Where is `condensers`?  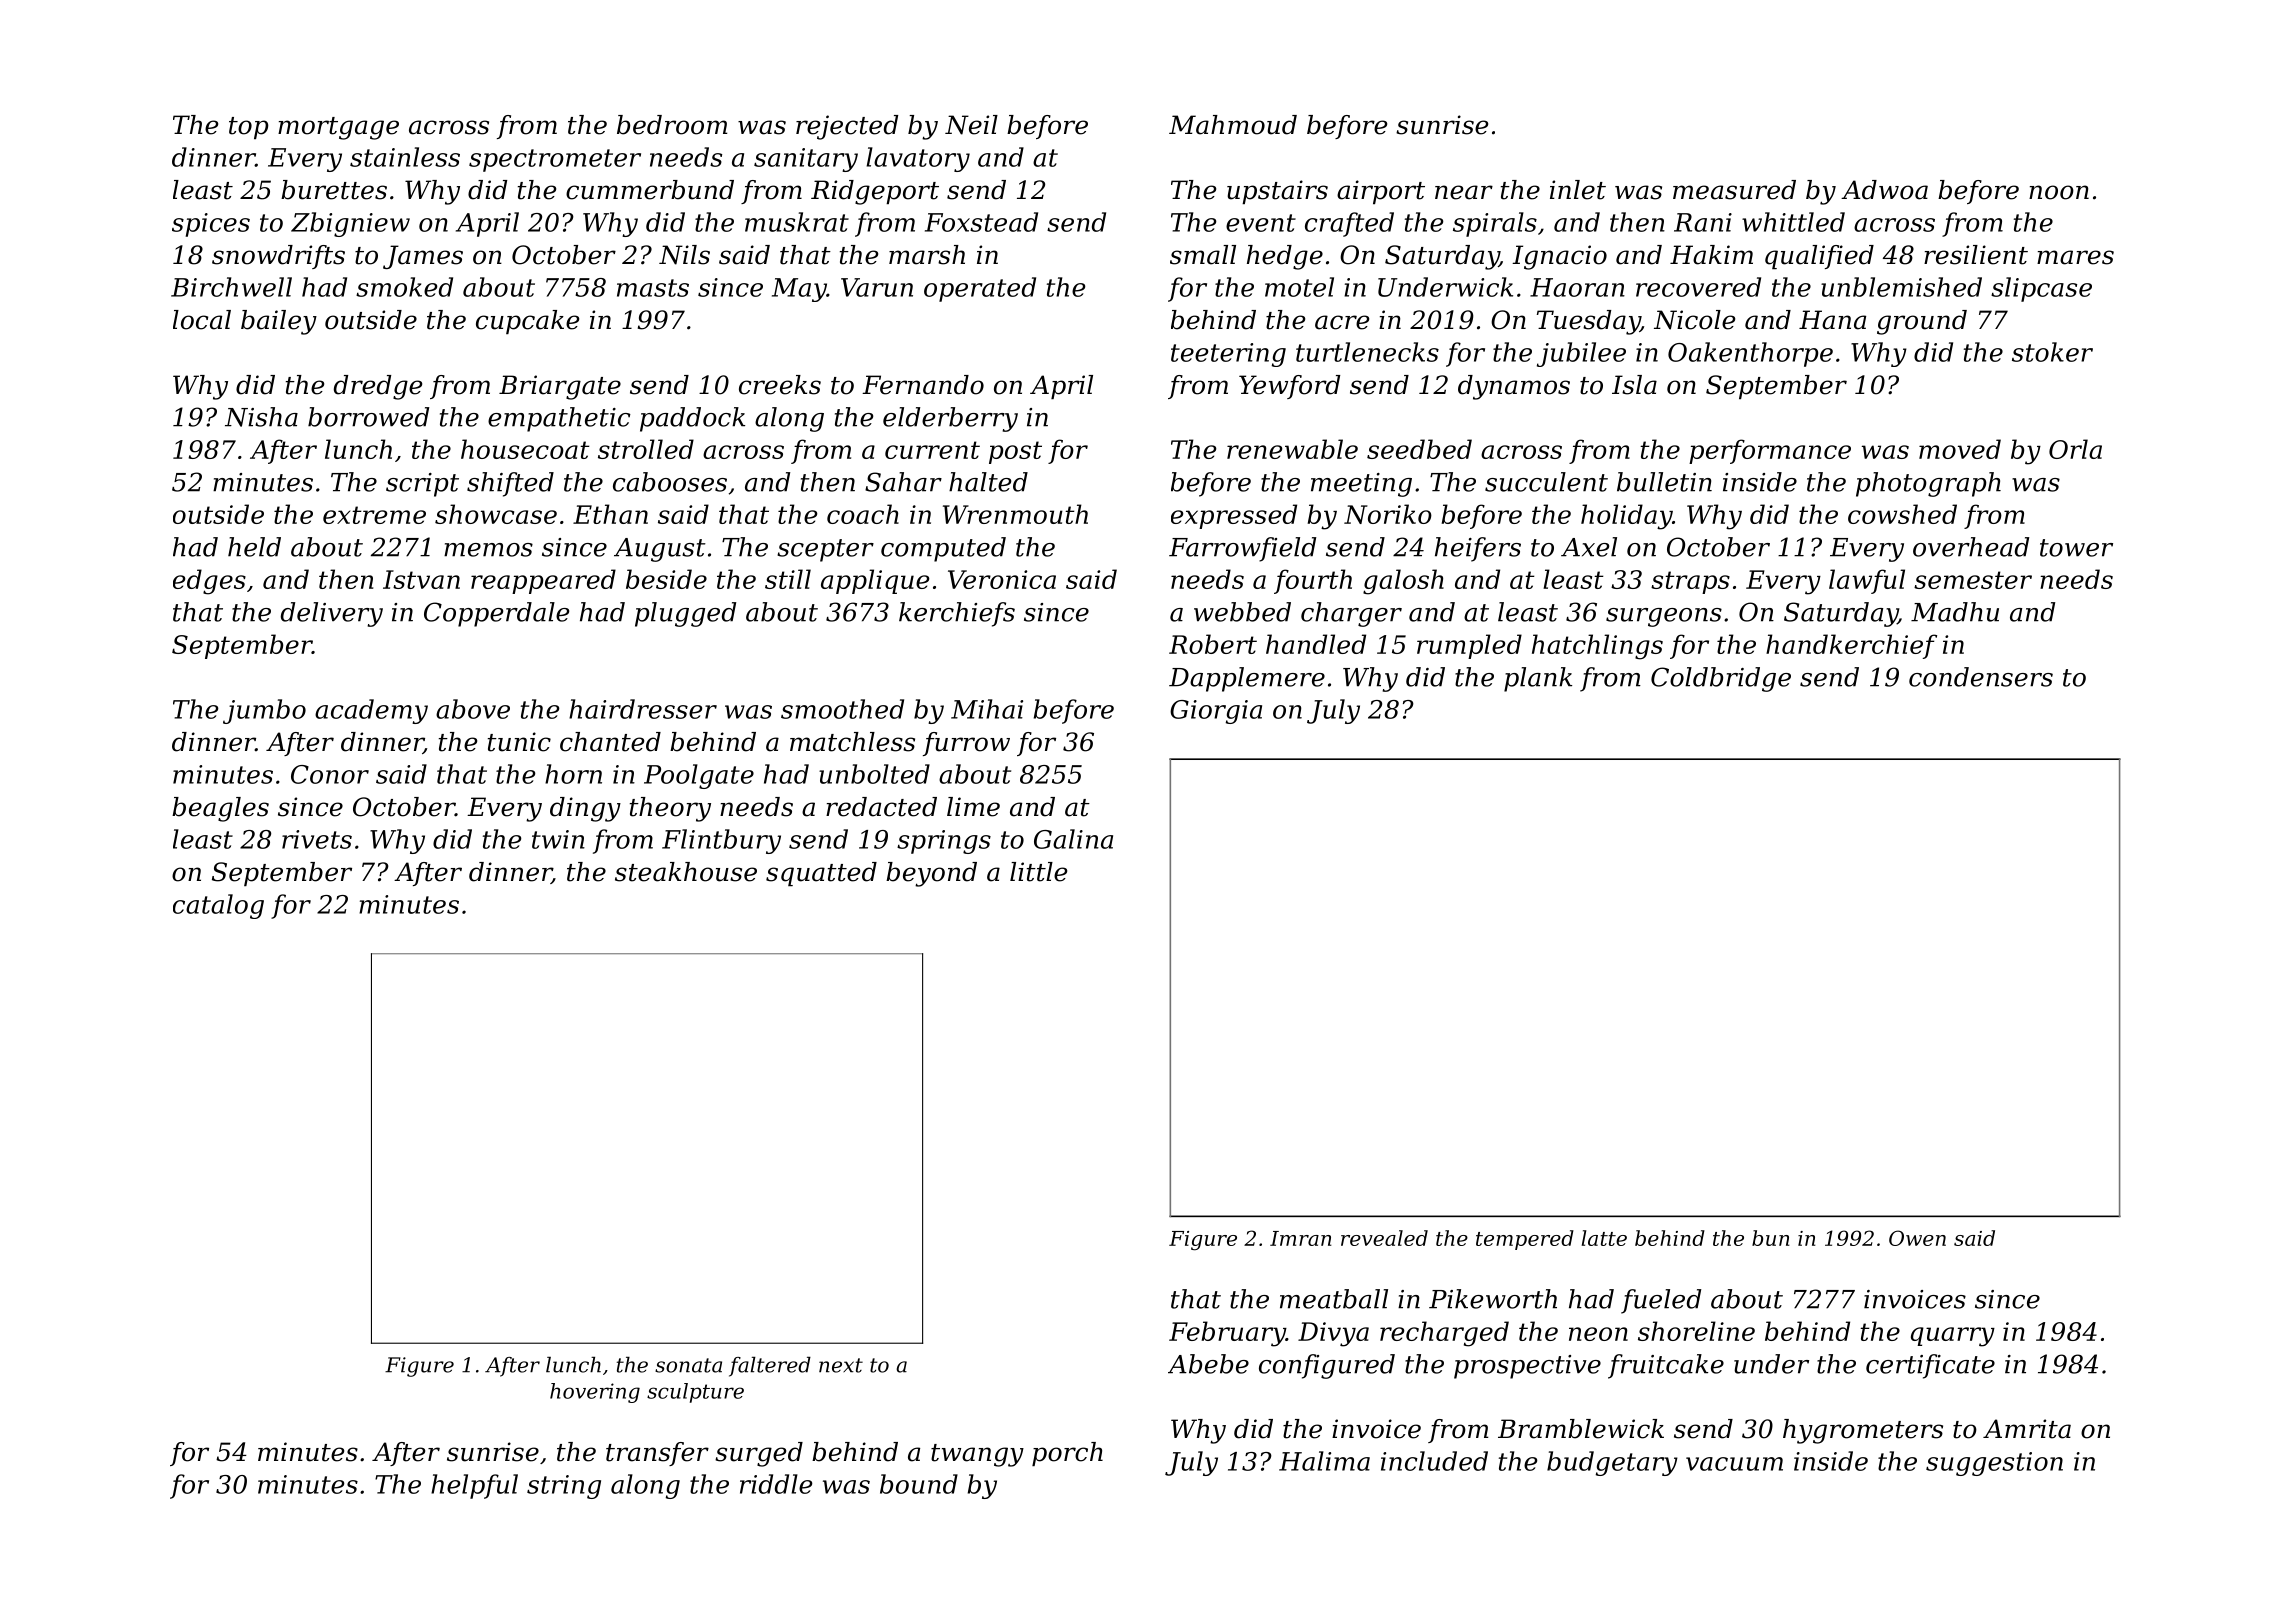 condensers is located at coordinates (1981, 677).
